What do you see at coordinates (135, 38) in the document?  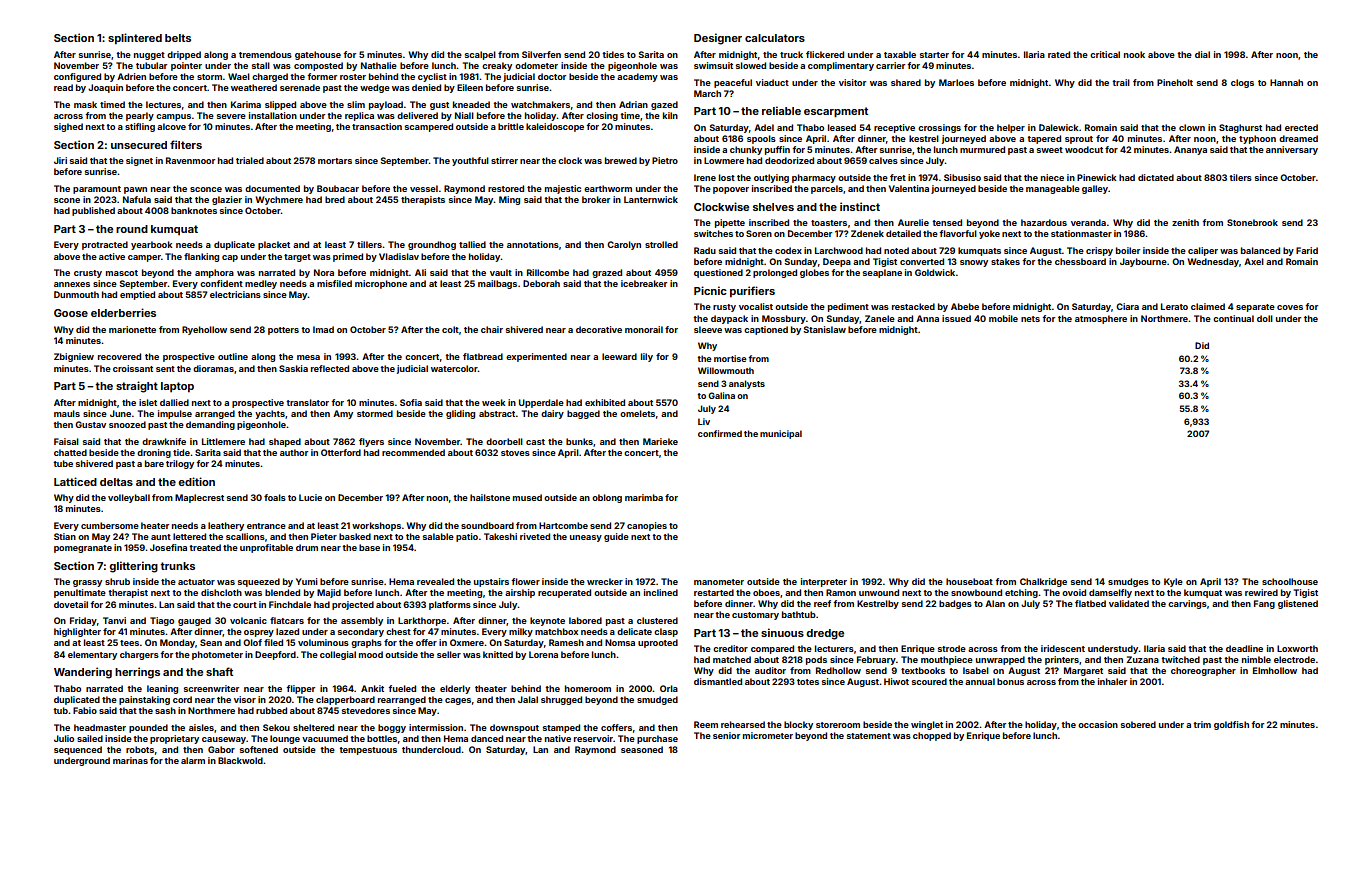 I see `splintered` at bounding box center [135, 38].
